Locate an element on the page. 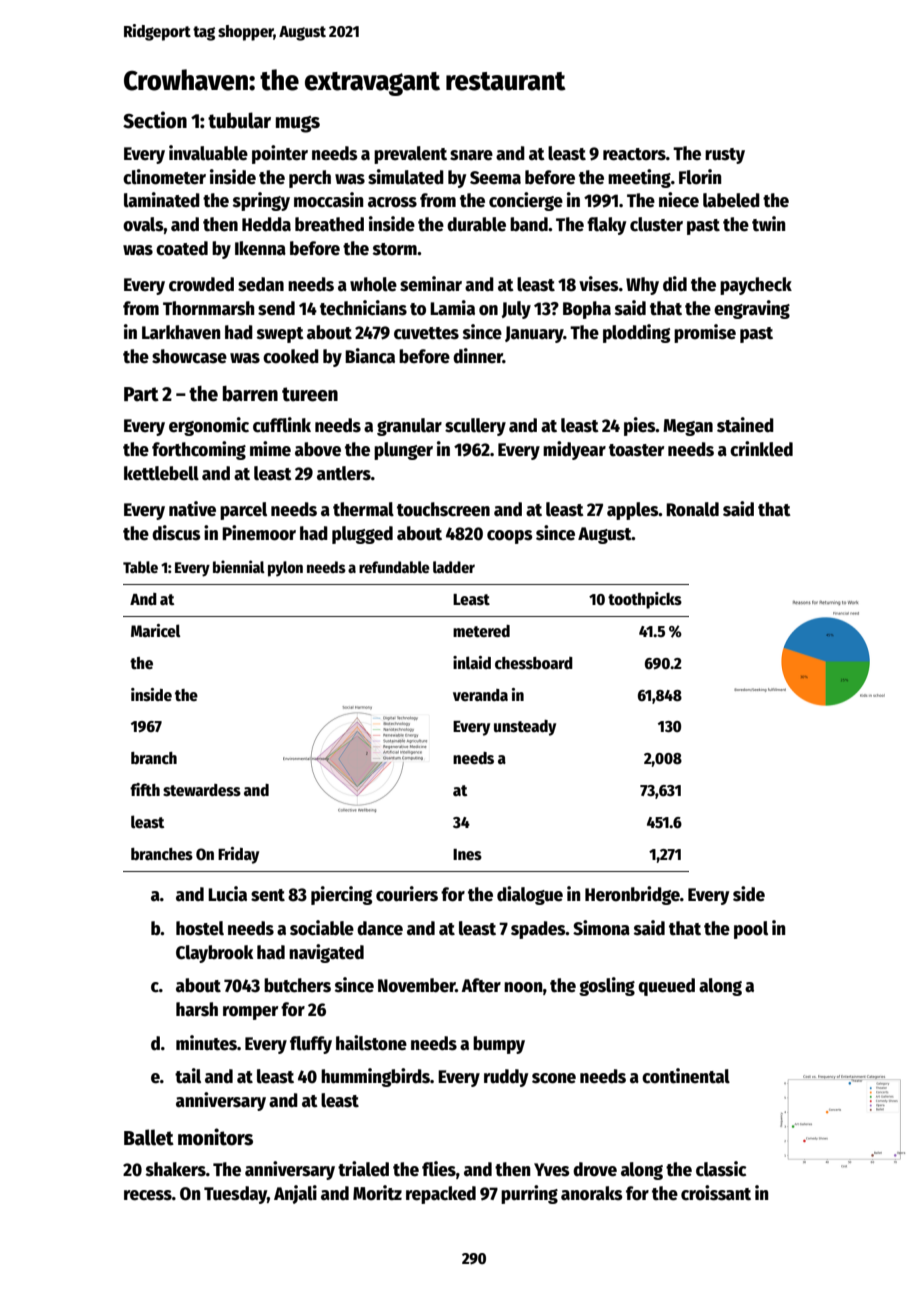 The width and height of the image is (924, 1308). clinometer is located at coordinates (164, 177).
